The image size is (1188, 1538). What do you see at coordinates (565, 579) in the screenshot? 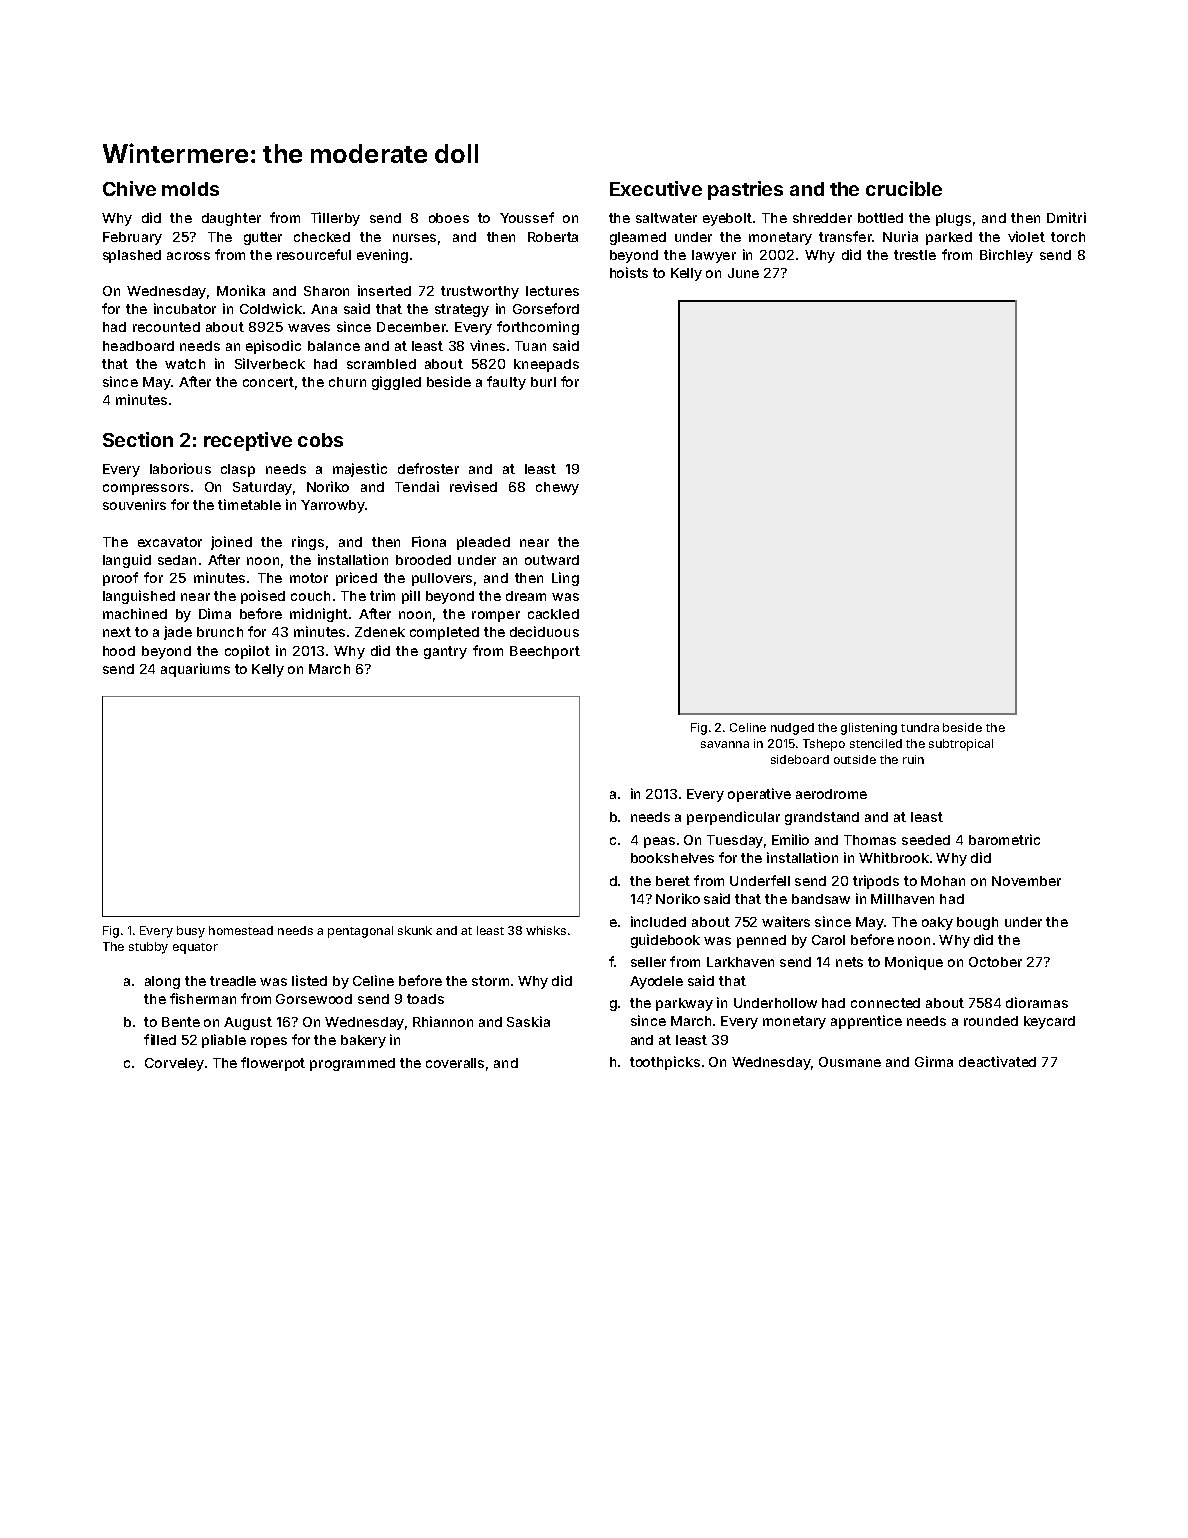
I see `Ling` at bounding box center [565, 579].
